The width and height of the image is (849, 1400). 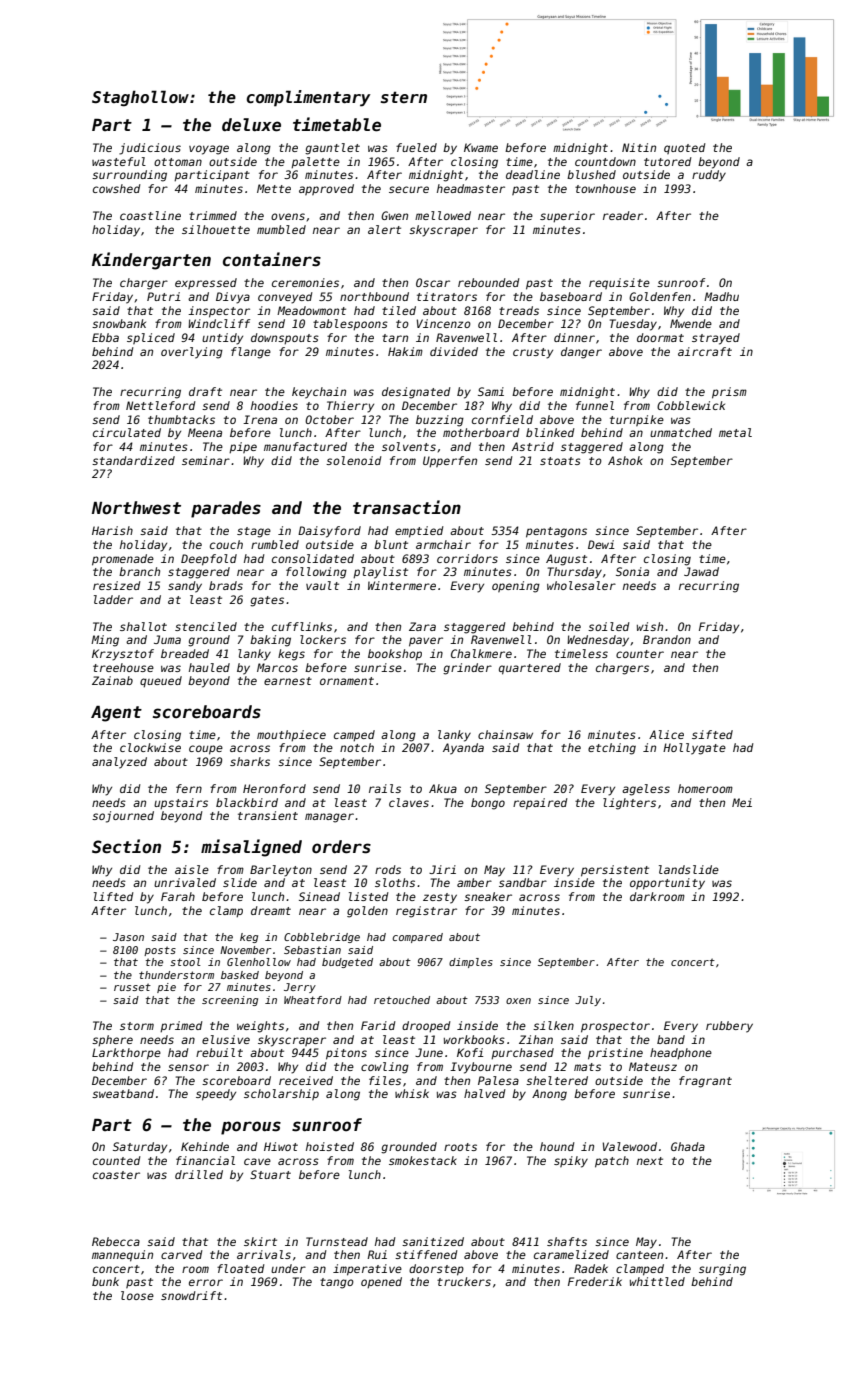 What do you see at coordinates (291, 735) in the image?
I see `mouthpiece` at bounding box center [291, 735].
